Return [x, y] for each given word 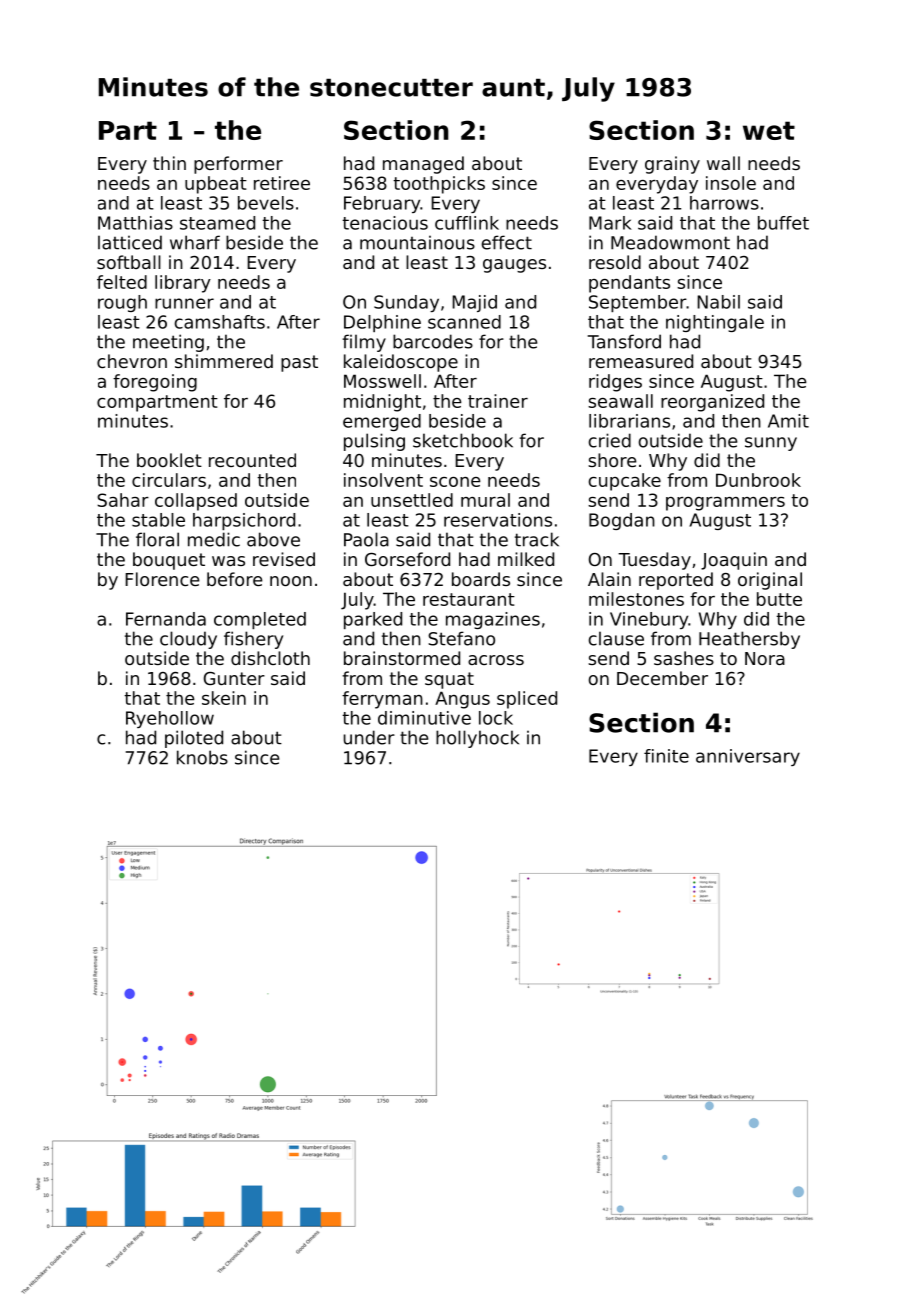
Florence [162, 579]
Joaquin [734, 561]
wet [769, 130]
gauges [514, 266]
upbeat [216, 185]
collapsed [196, 502]
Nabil [718, 302]
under [369, 737]
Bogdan [622, 521]
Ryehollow [170, 719]
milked [526, 559]
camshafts [220, 322]
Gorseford [407, 559]
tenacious [385, 223]
